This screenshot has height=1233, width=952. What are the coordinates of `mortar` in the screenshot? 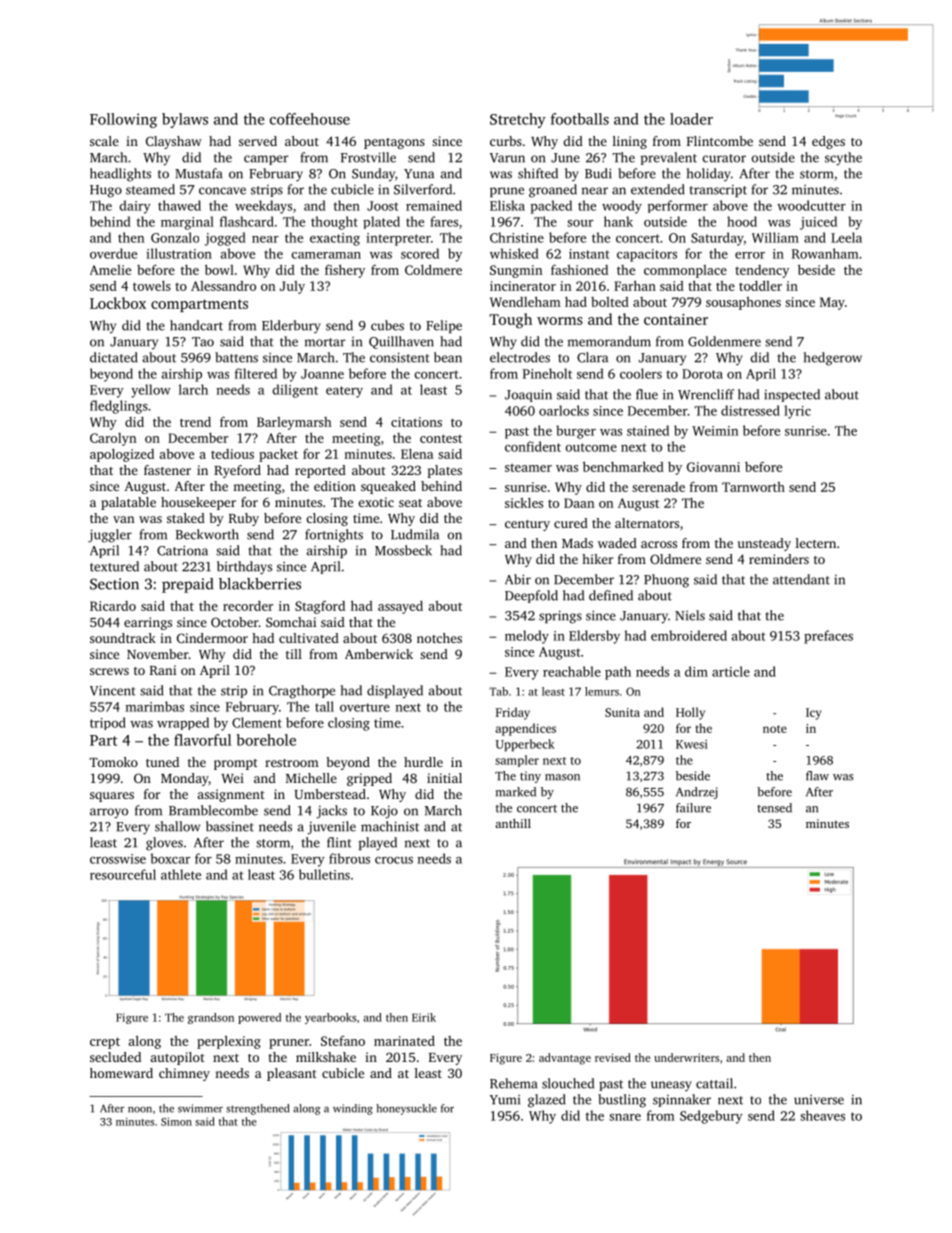 It's located at (325, 342).
